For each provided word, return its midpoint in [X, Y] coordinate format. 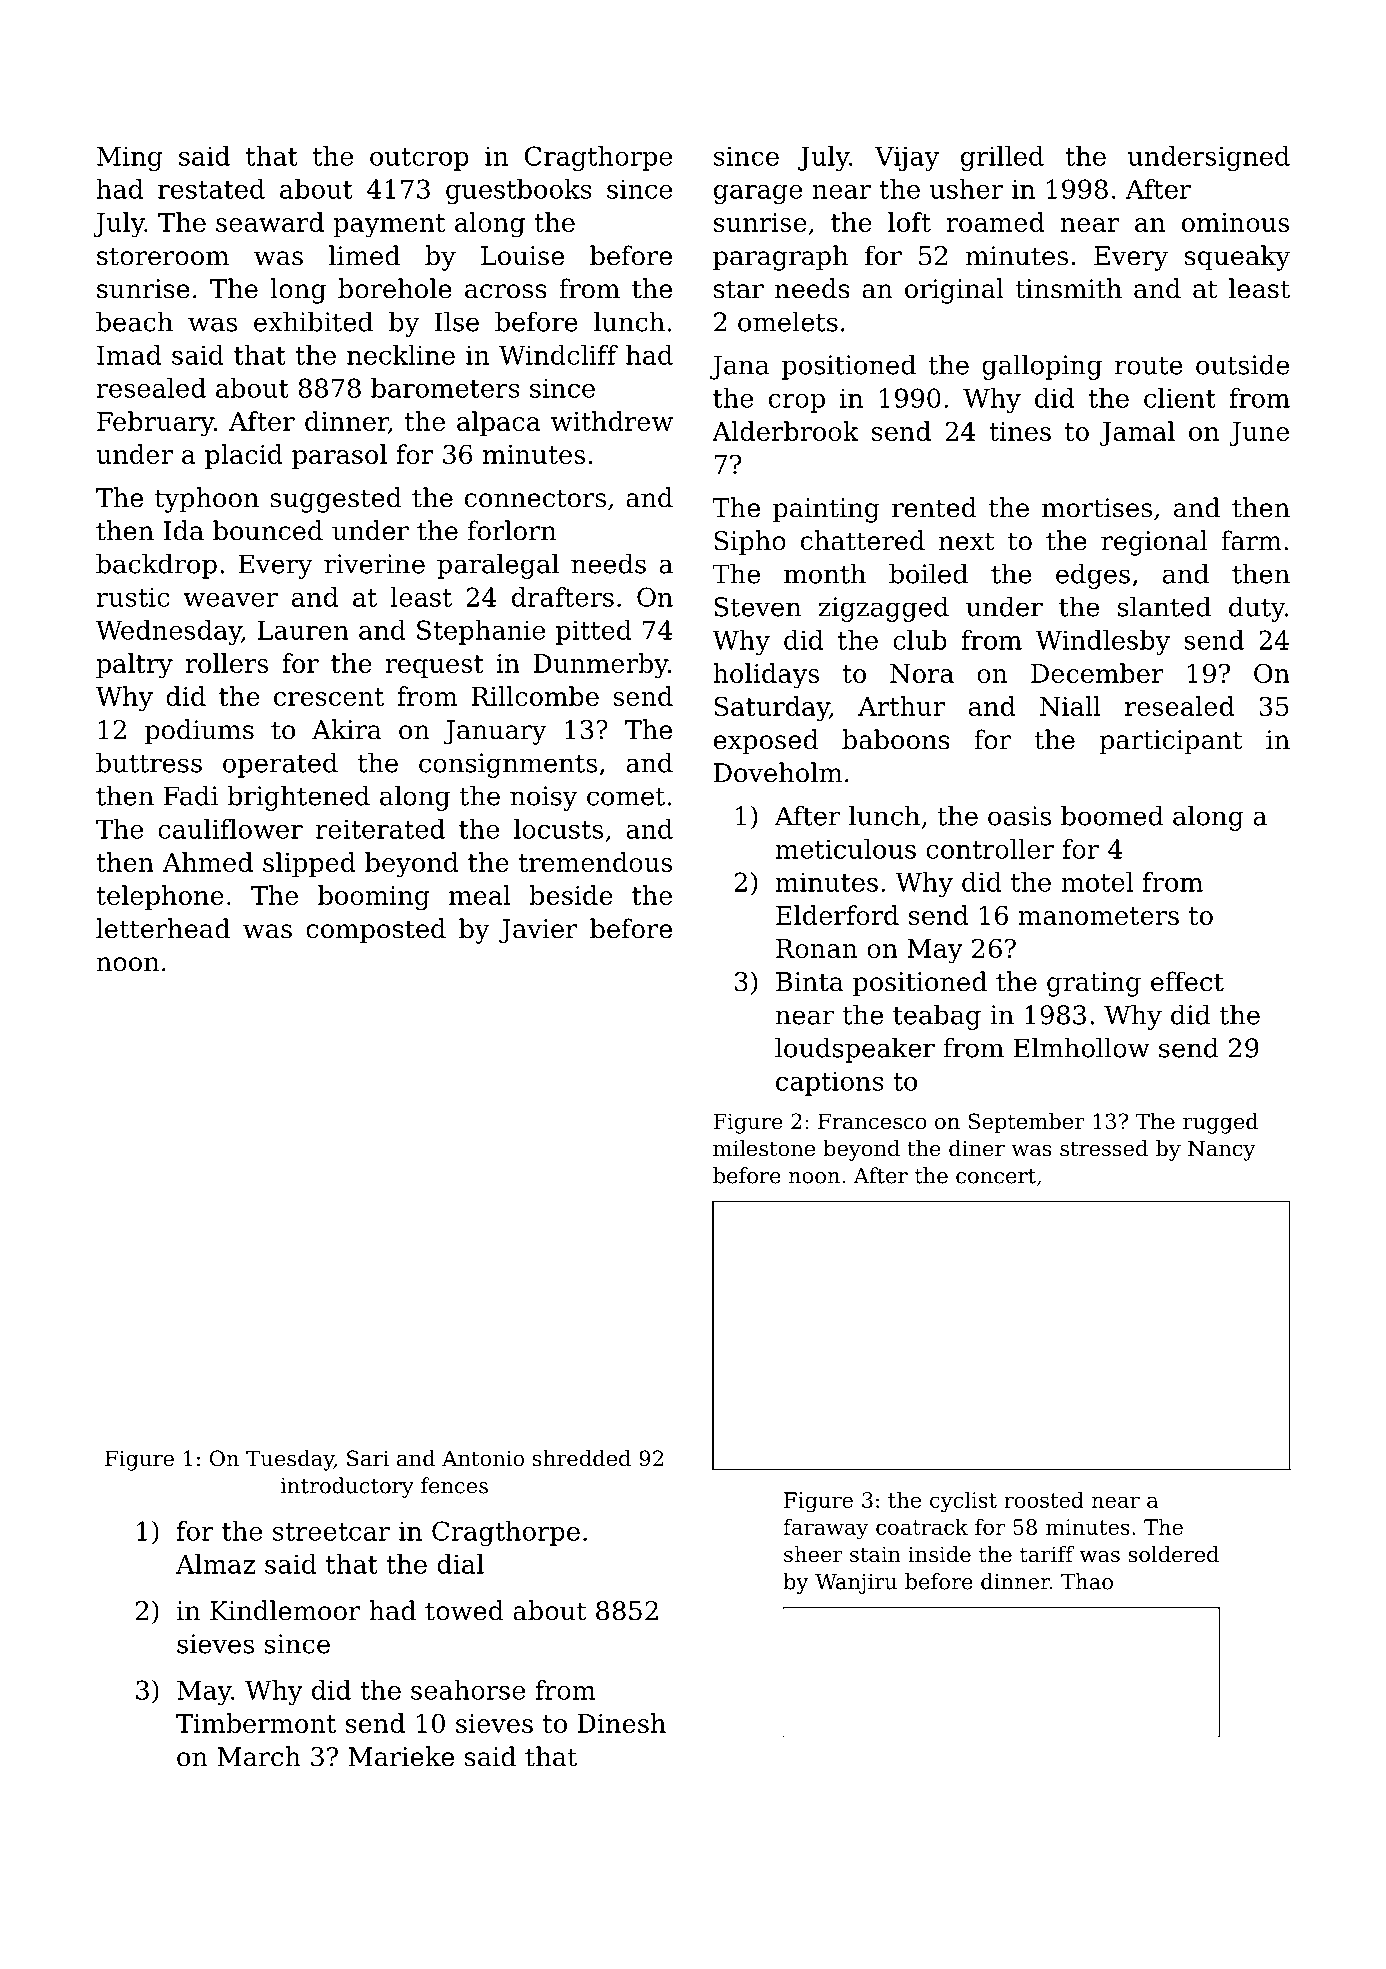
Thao [1087, 1581]
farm [1251, 540]
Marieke [401, 1756]
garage [758, 194]
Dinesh [621, 1723]
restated [211, 189]
